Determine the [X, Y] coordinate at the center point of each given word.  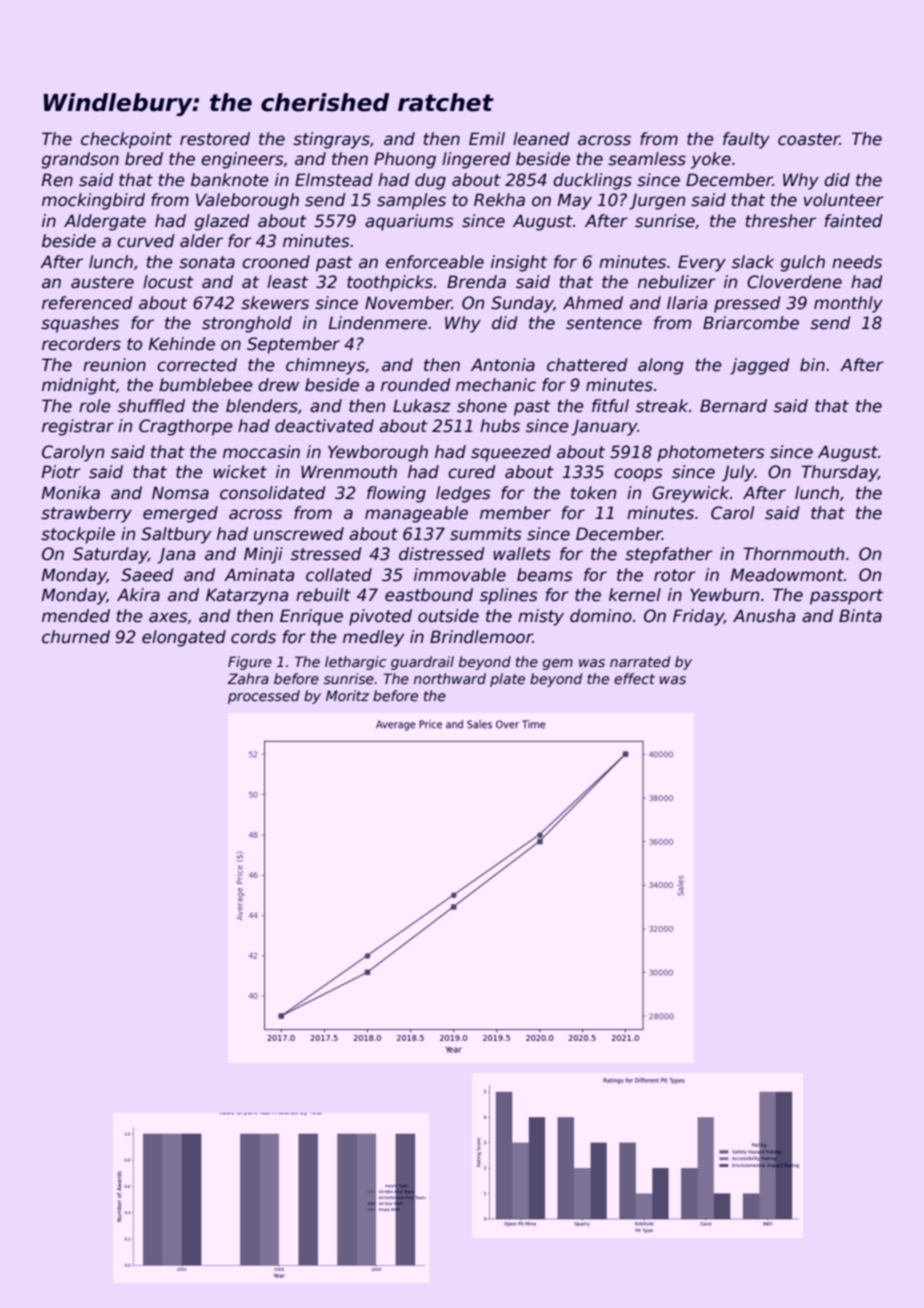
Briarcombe [751, 323]
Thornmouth [793, 554]
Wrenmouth [349, 472]
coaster [809, 139]
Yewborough [378, 453]
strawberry [86, 514]
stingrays [331, 140]
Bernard [733, 406]
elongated [184, 638]
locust [168, 282]
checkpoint [126, 140]
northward [450, 678]
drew [278, 385]
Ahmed [593, 303]
